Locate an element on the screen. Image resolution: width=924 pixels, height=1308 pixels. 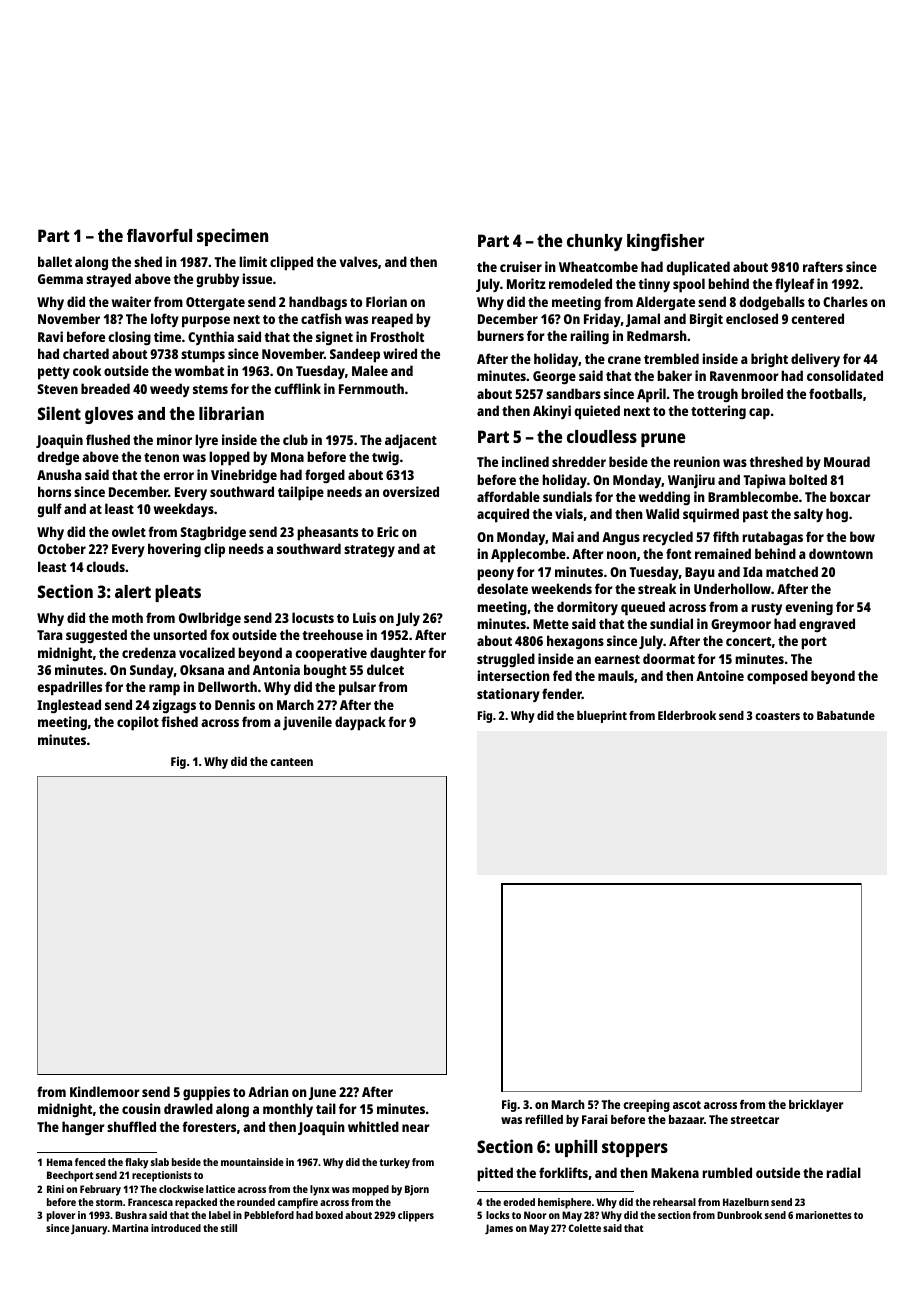
kingfisher is located at coordinates (665, 242).
